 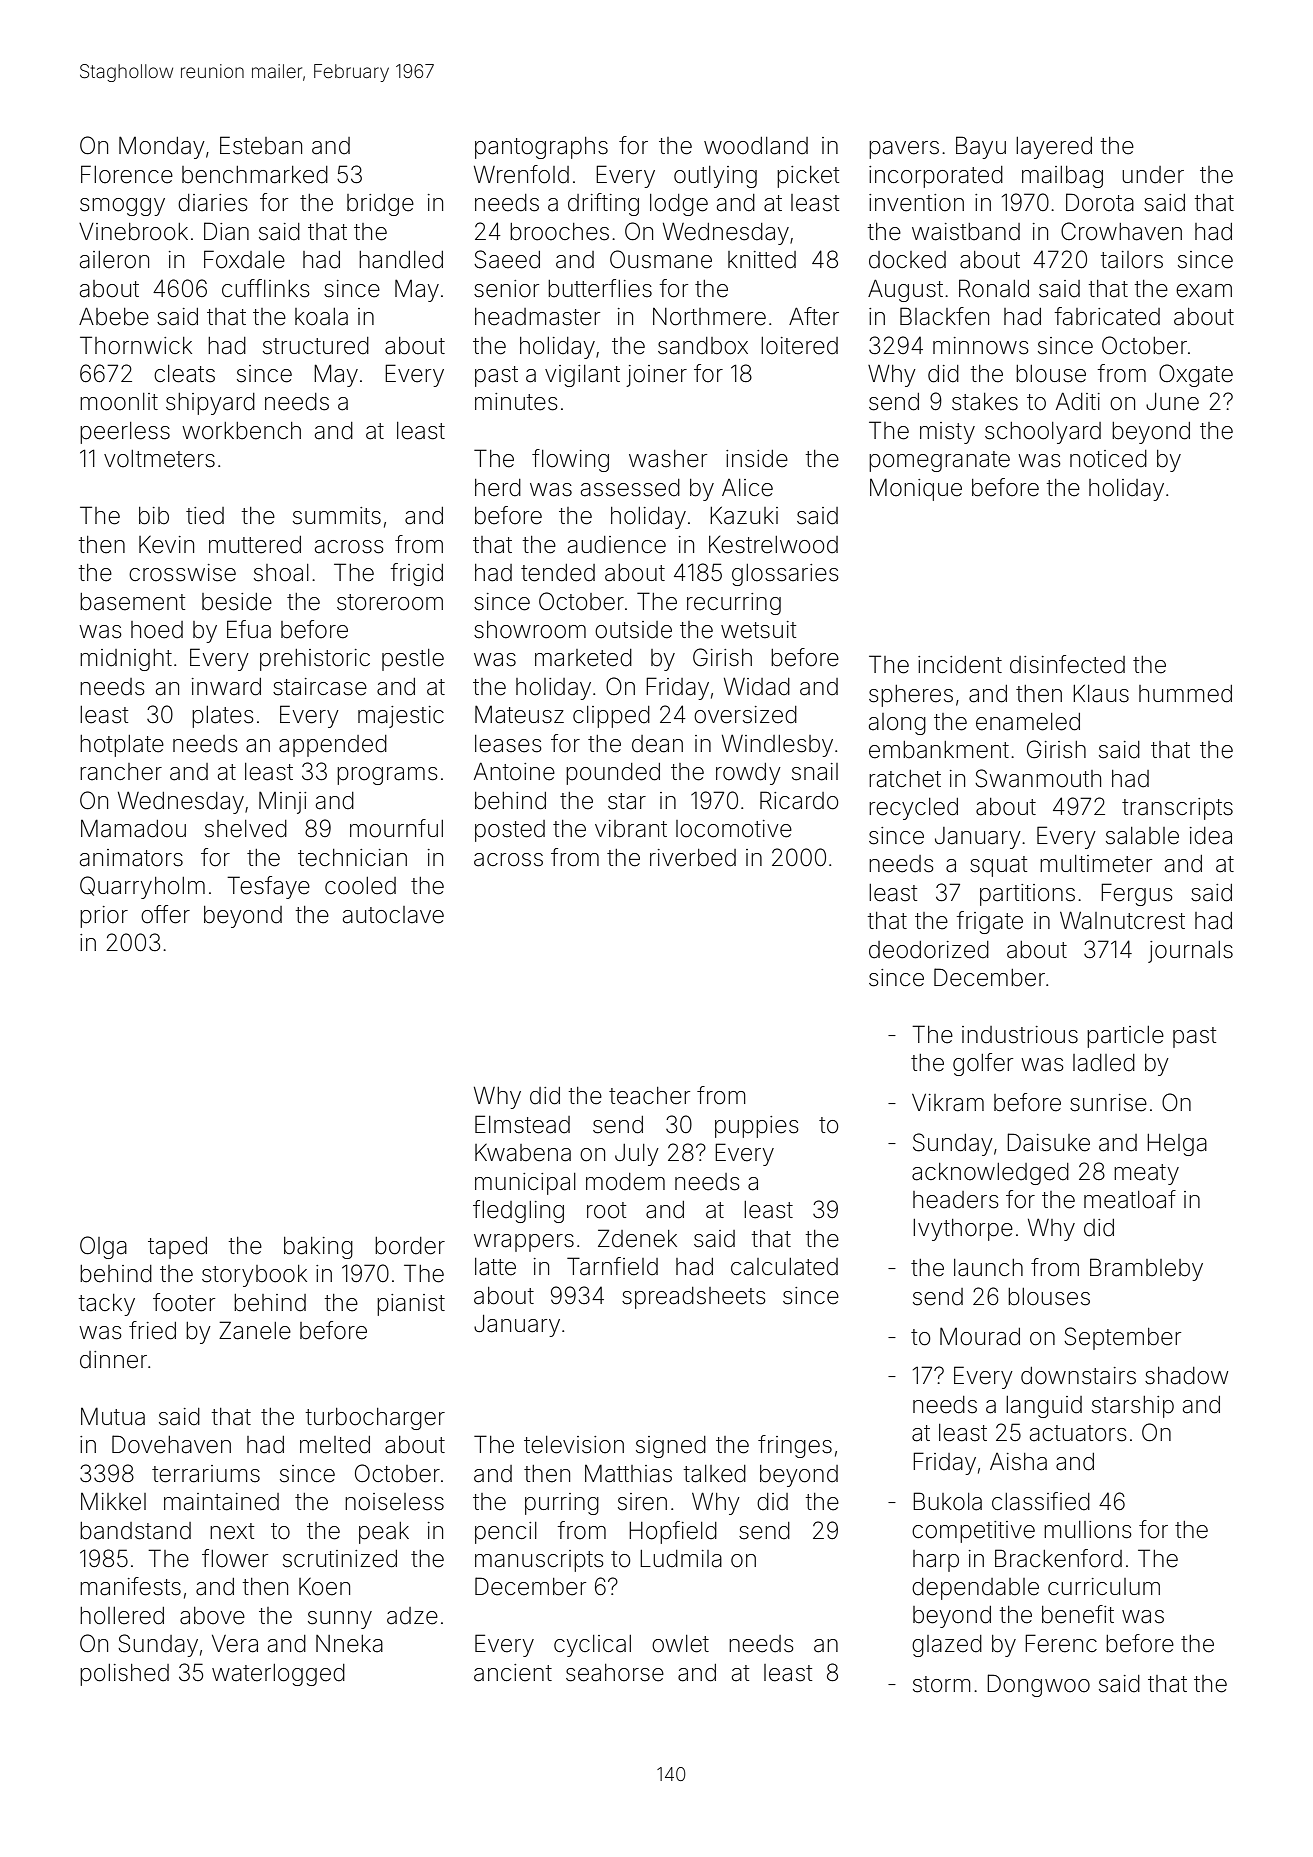 I want to click on bandstand, so click(x=135, y=1531).
